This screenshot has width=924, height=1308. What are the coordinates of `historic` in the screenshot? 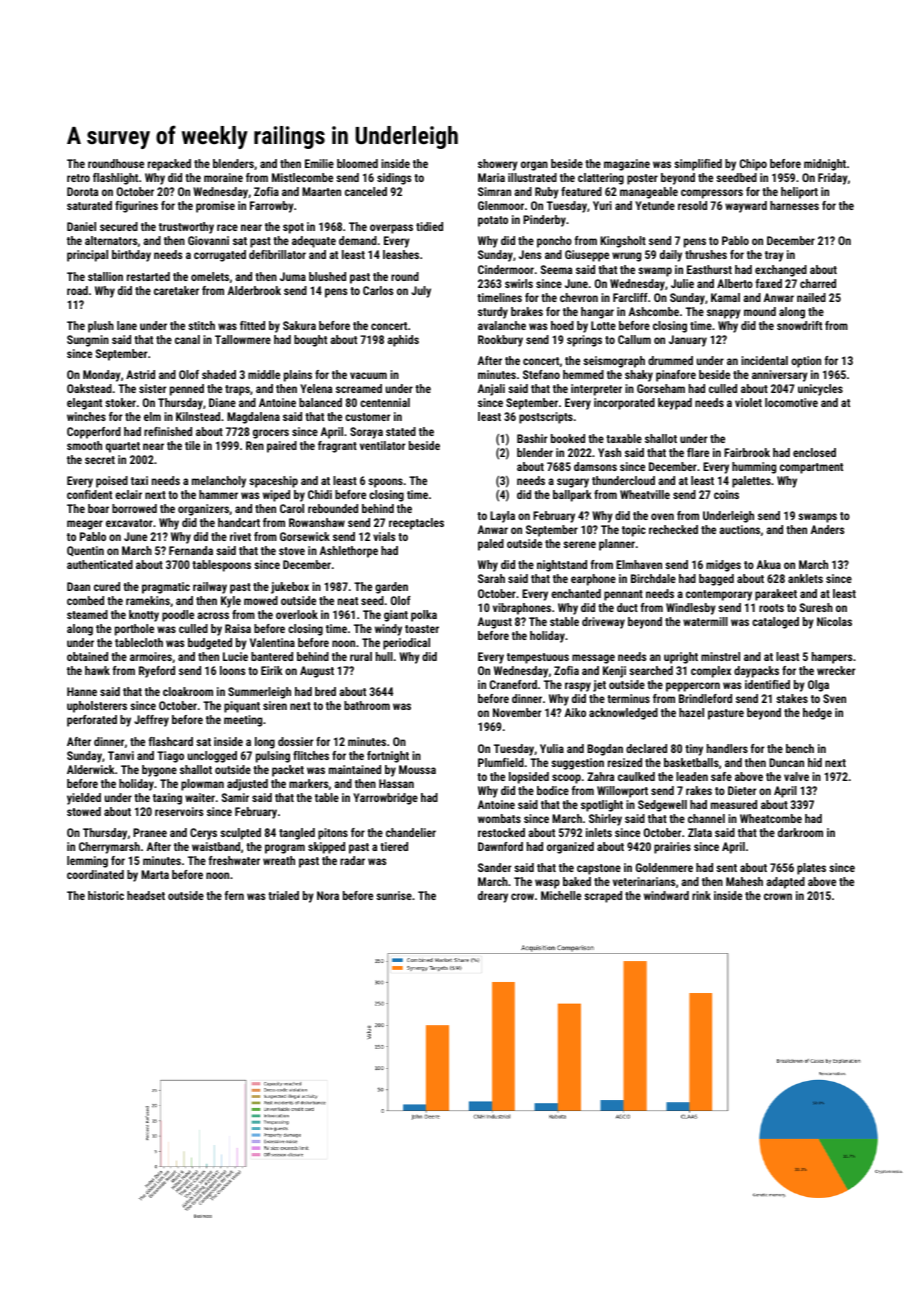 It's located at (106, 895).
